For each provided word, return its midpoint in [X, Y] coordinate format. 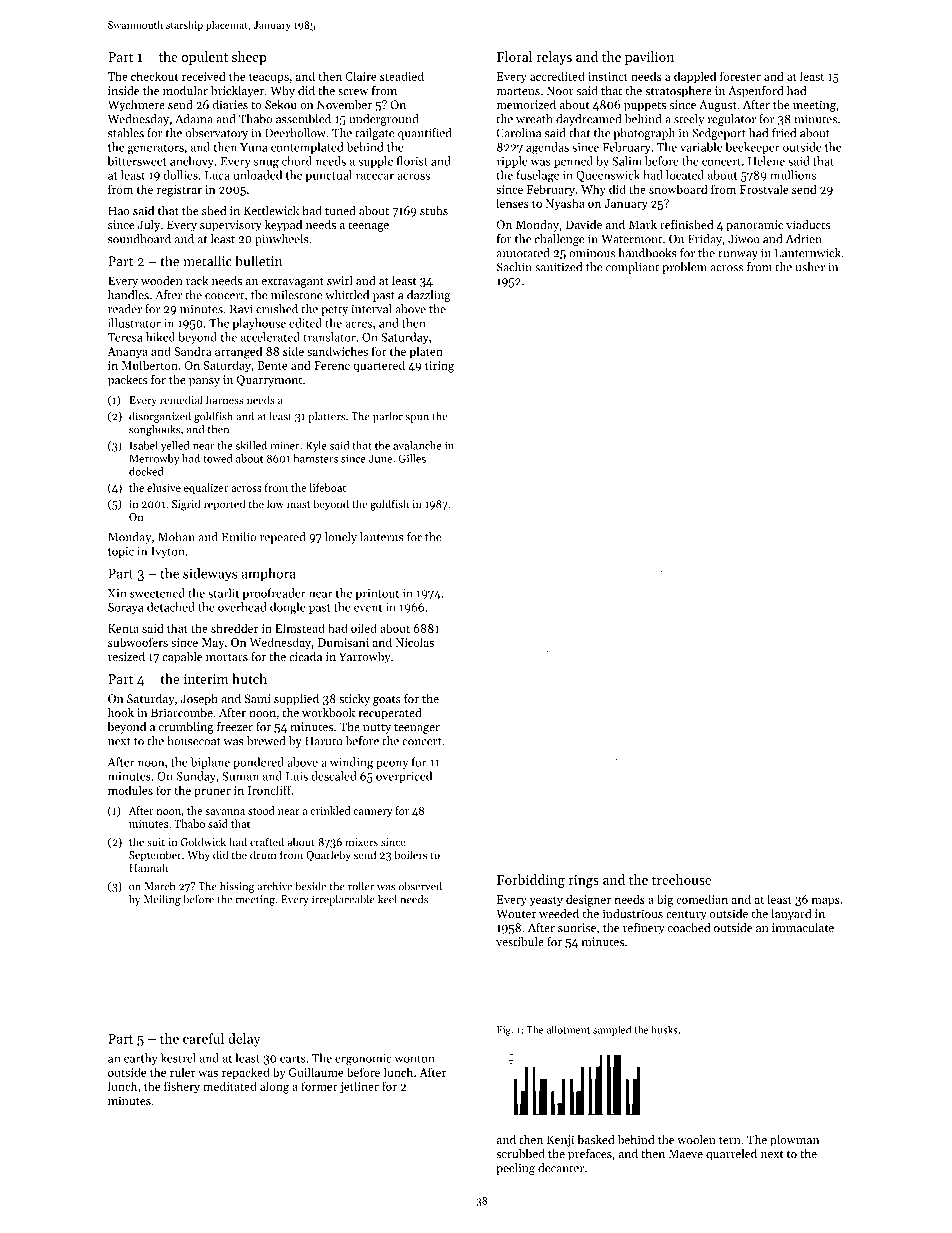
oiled [364, 628]
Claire [361, 76]
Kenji [560, 1141]
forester [740, 76]
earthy [141, 1059]
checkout [154, 76]
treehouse [681, 879]
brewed [266, 741]
